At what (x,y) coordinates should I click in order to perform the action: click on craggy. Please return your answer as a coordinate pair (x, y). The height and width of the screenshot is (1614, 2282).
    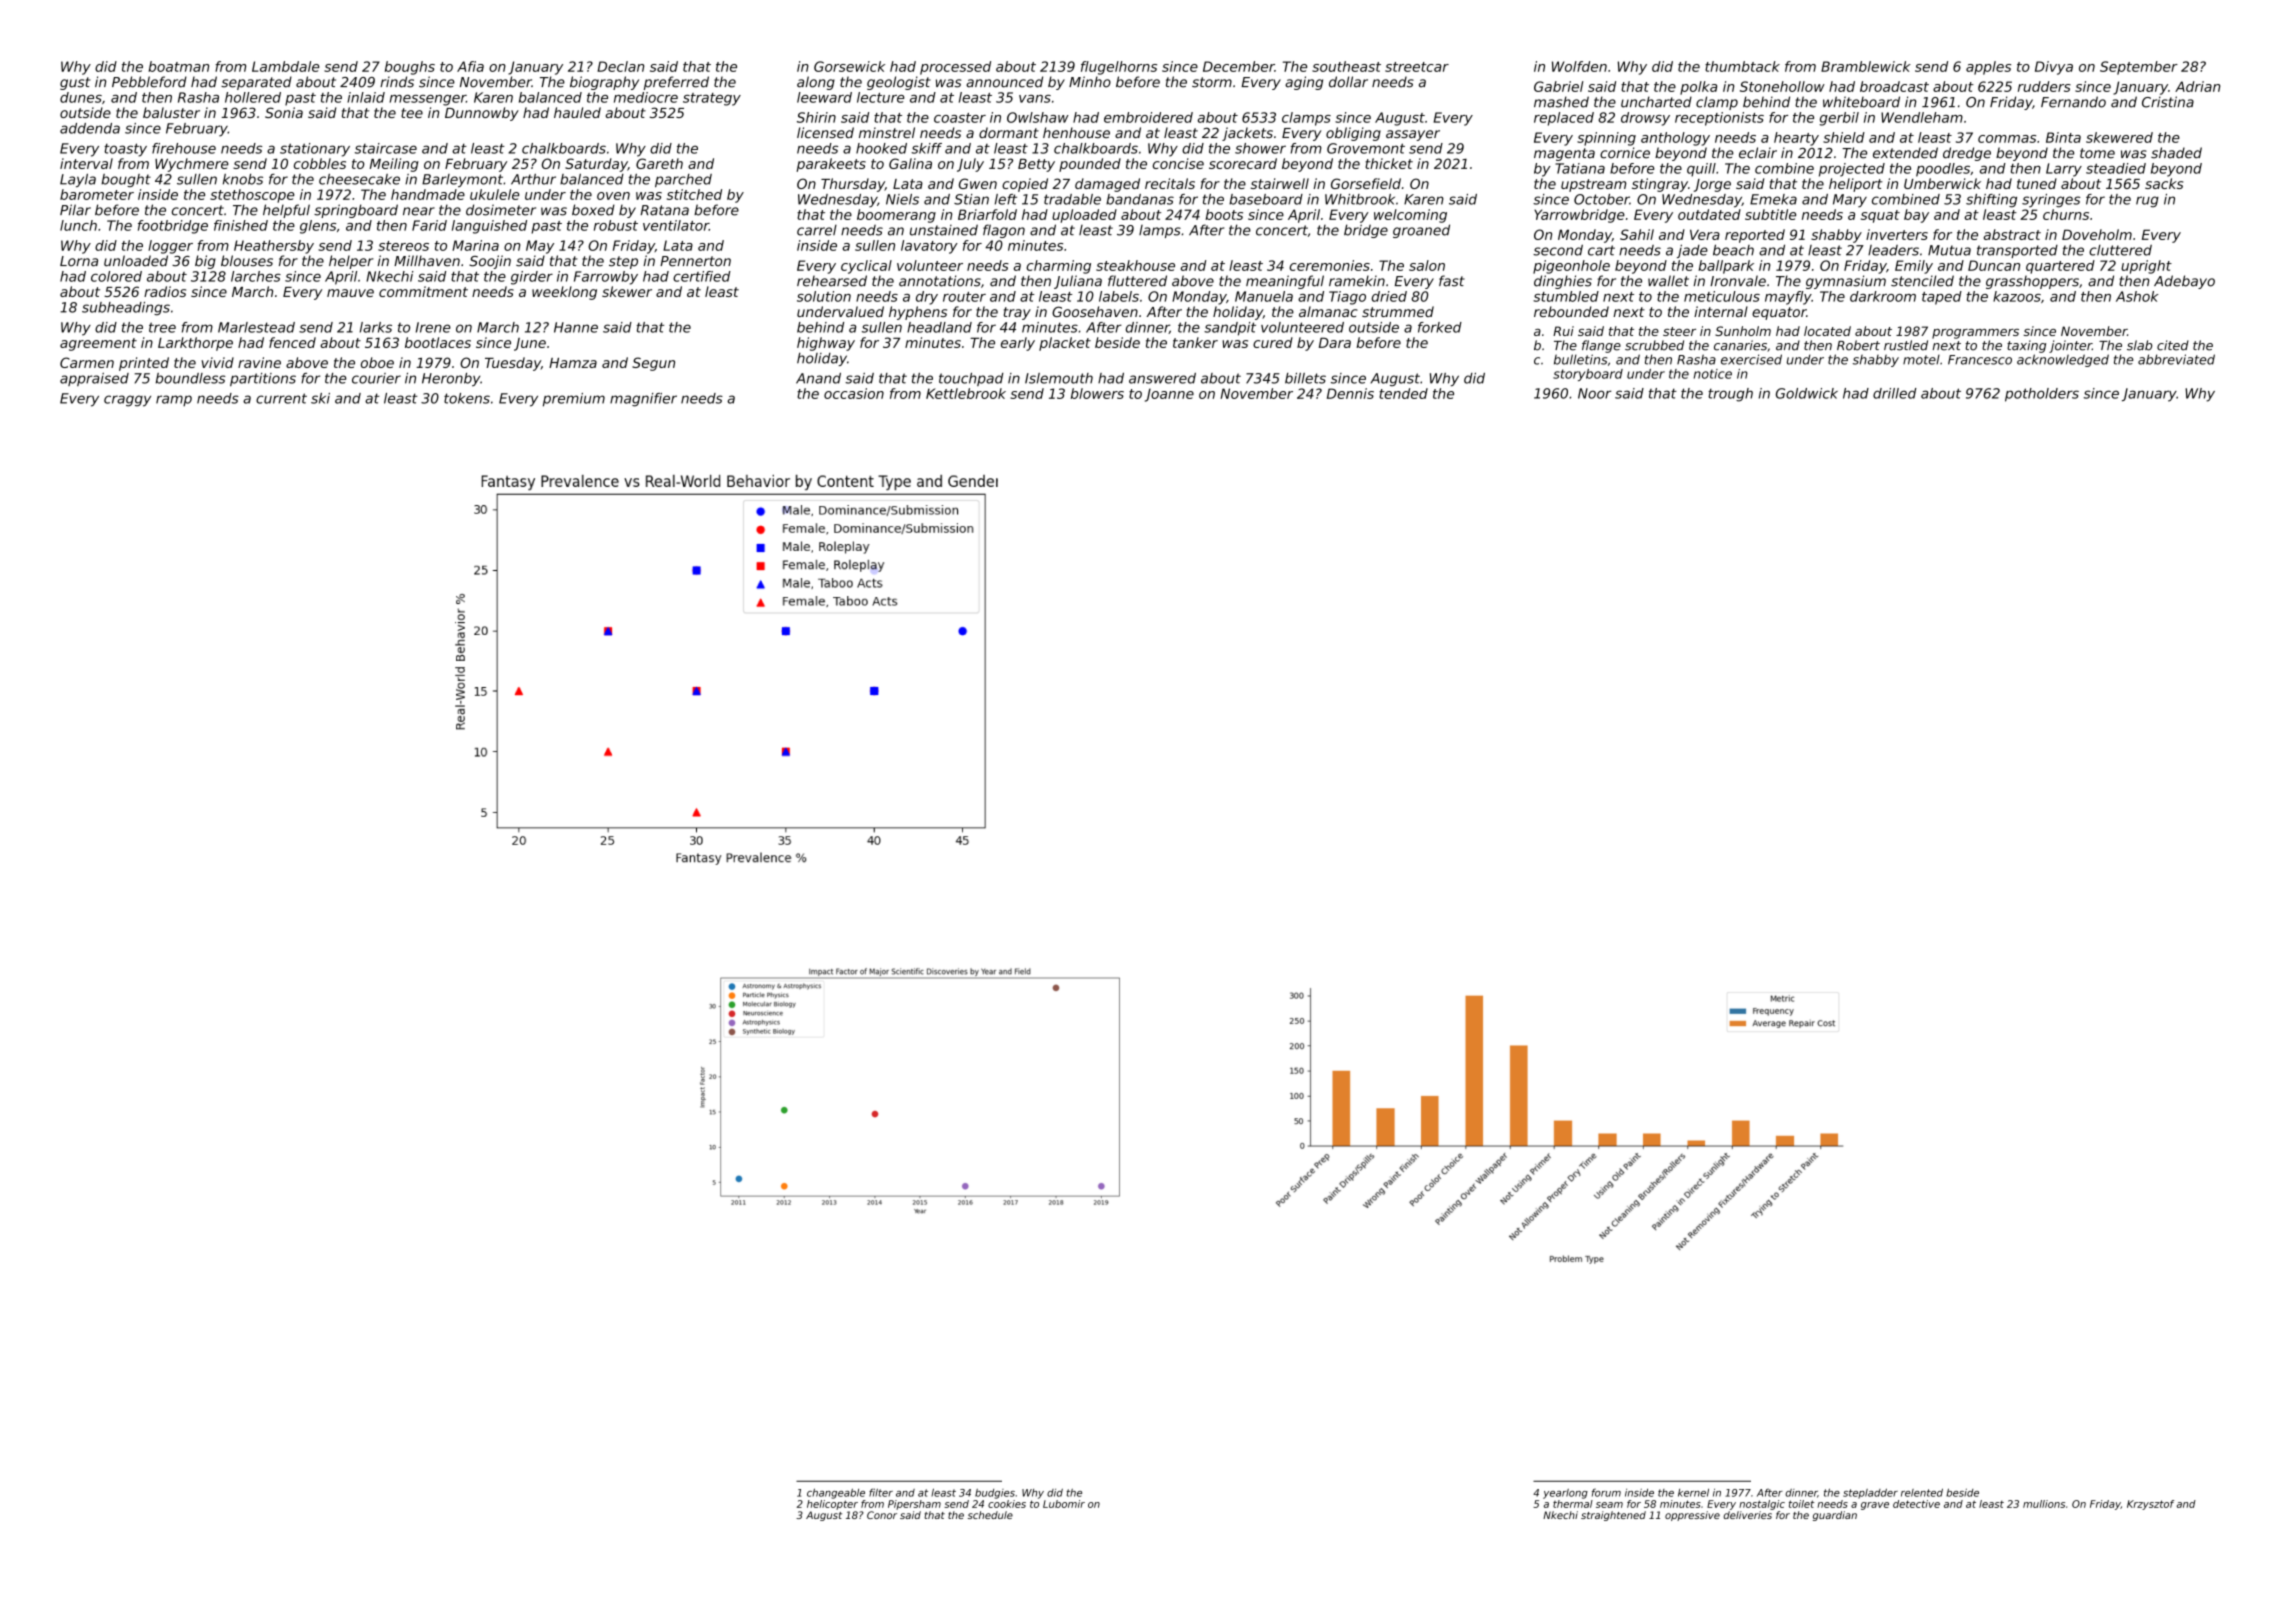
    Looking at the image, I should click on (127, 401).
